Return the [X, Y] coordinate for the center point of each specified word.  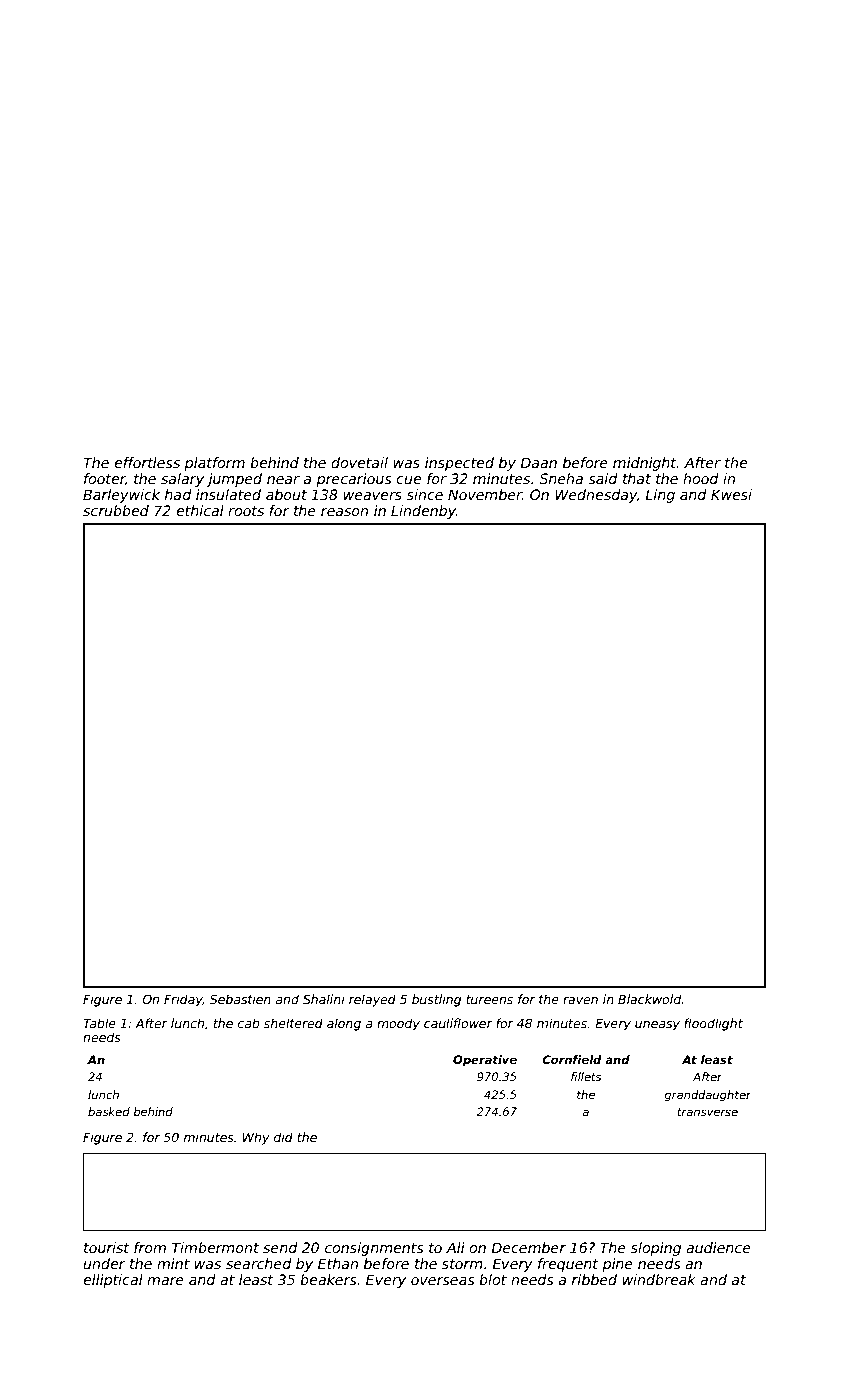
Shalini [324, 999]
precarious [353, 480]
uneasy [657, 1026]
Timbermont [215, 1247]
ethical [200, 510]
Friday [183, 1000]
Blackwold [650, 999]
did [283, 1137]
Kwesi [731, 494]
